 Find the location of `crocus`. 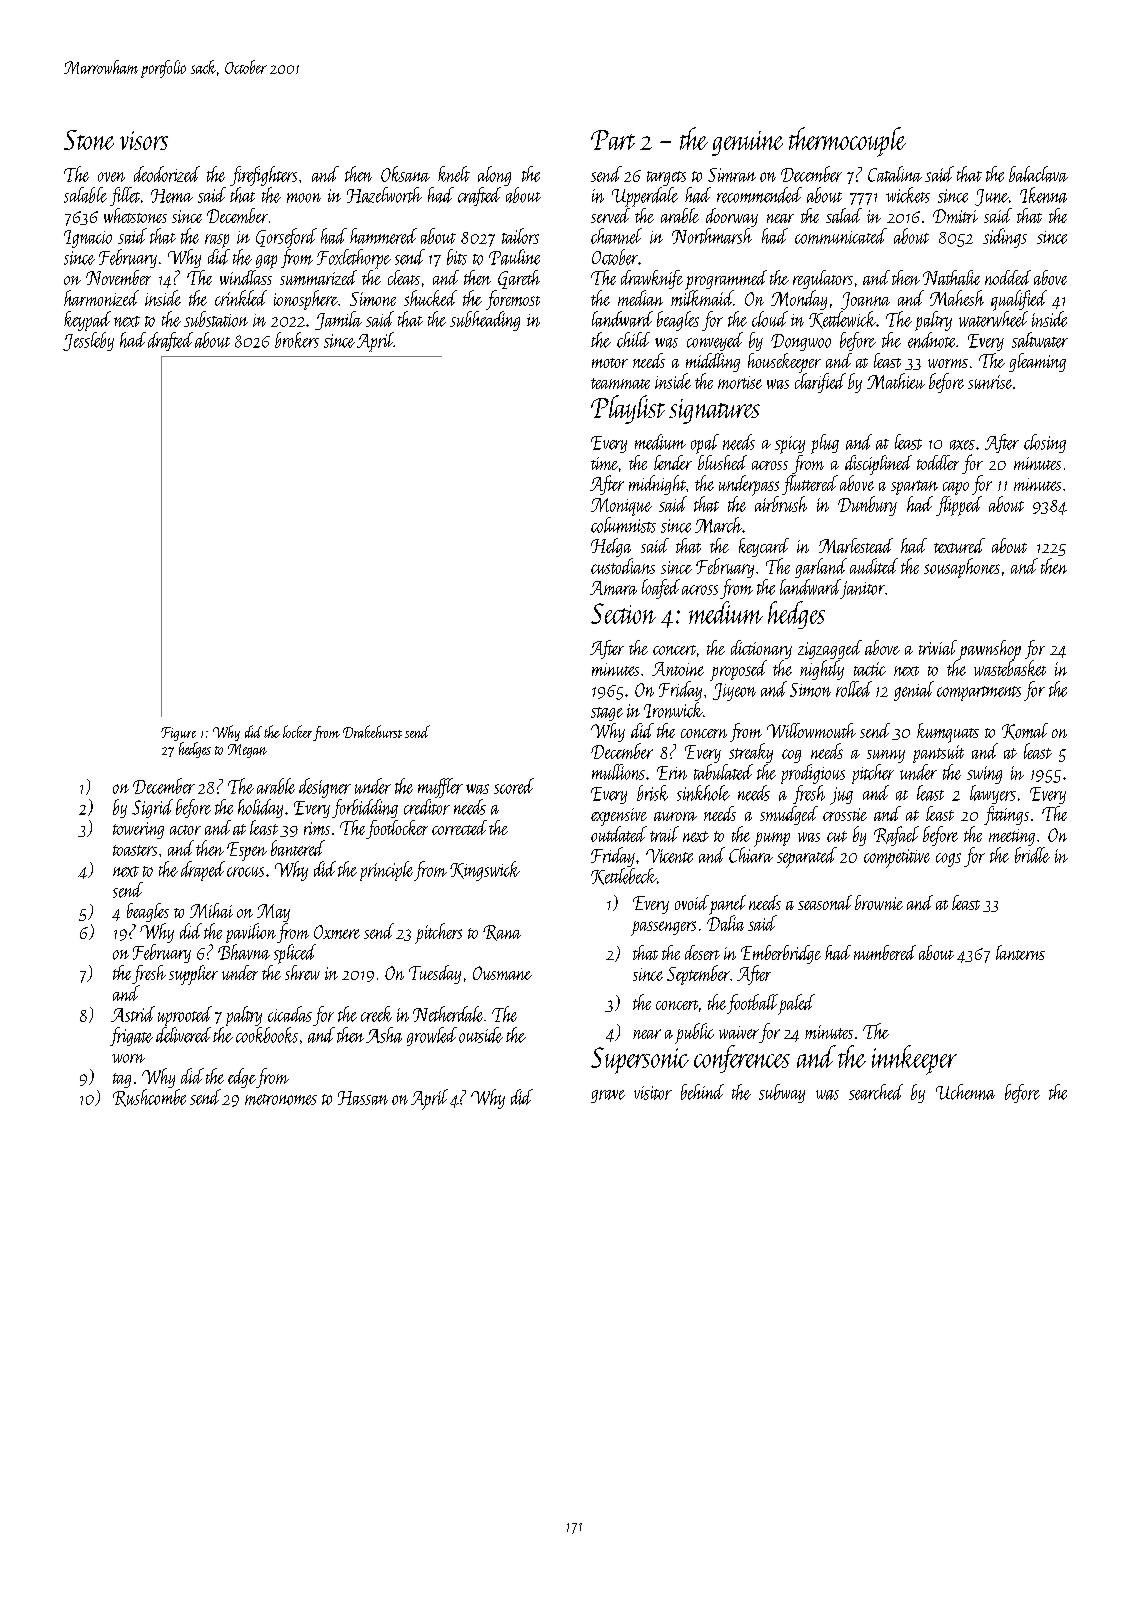

crocus is located at coordinates (245, 872).
